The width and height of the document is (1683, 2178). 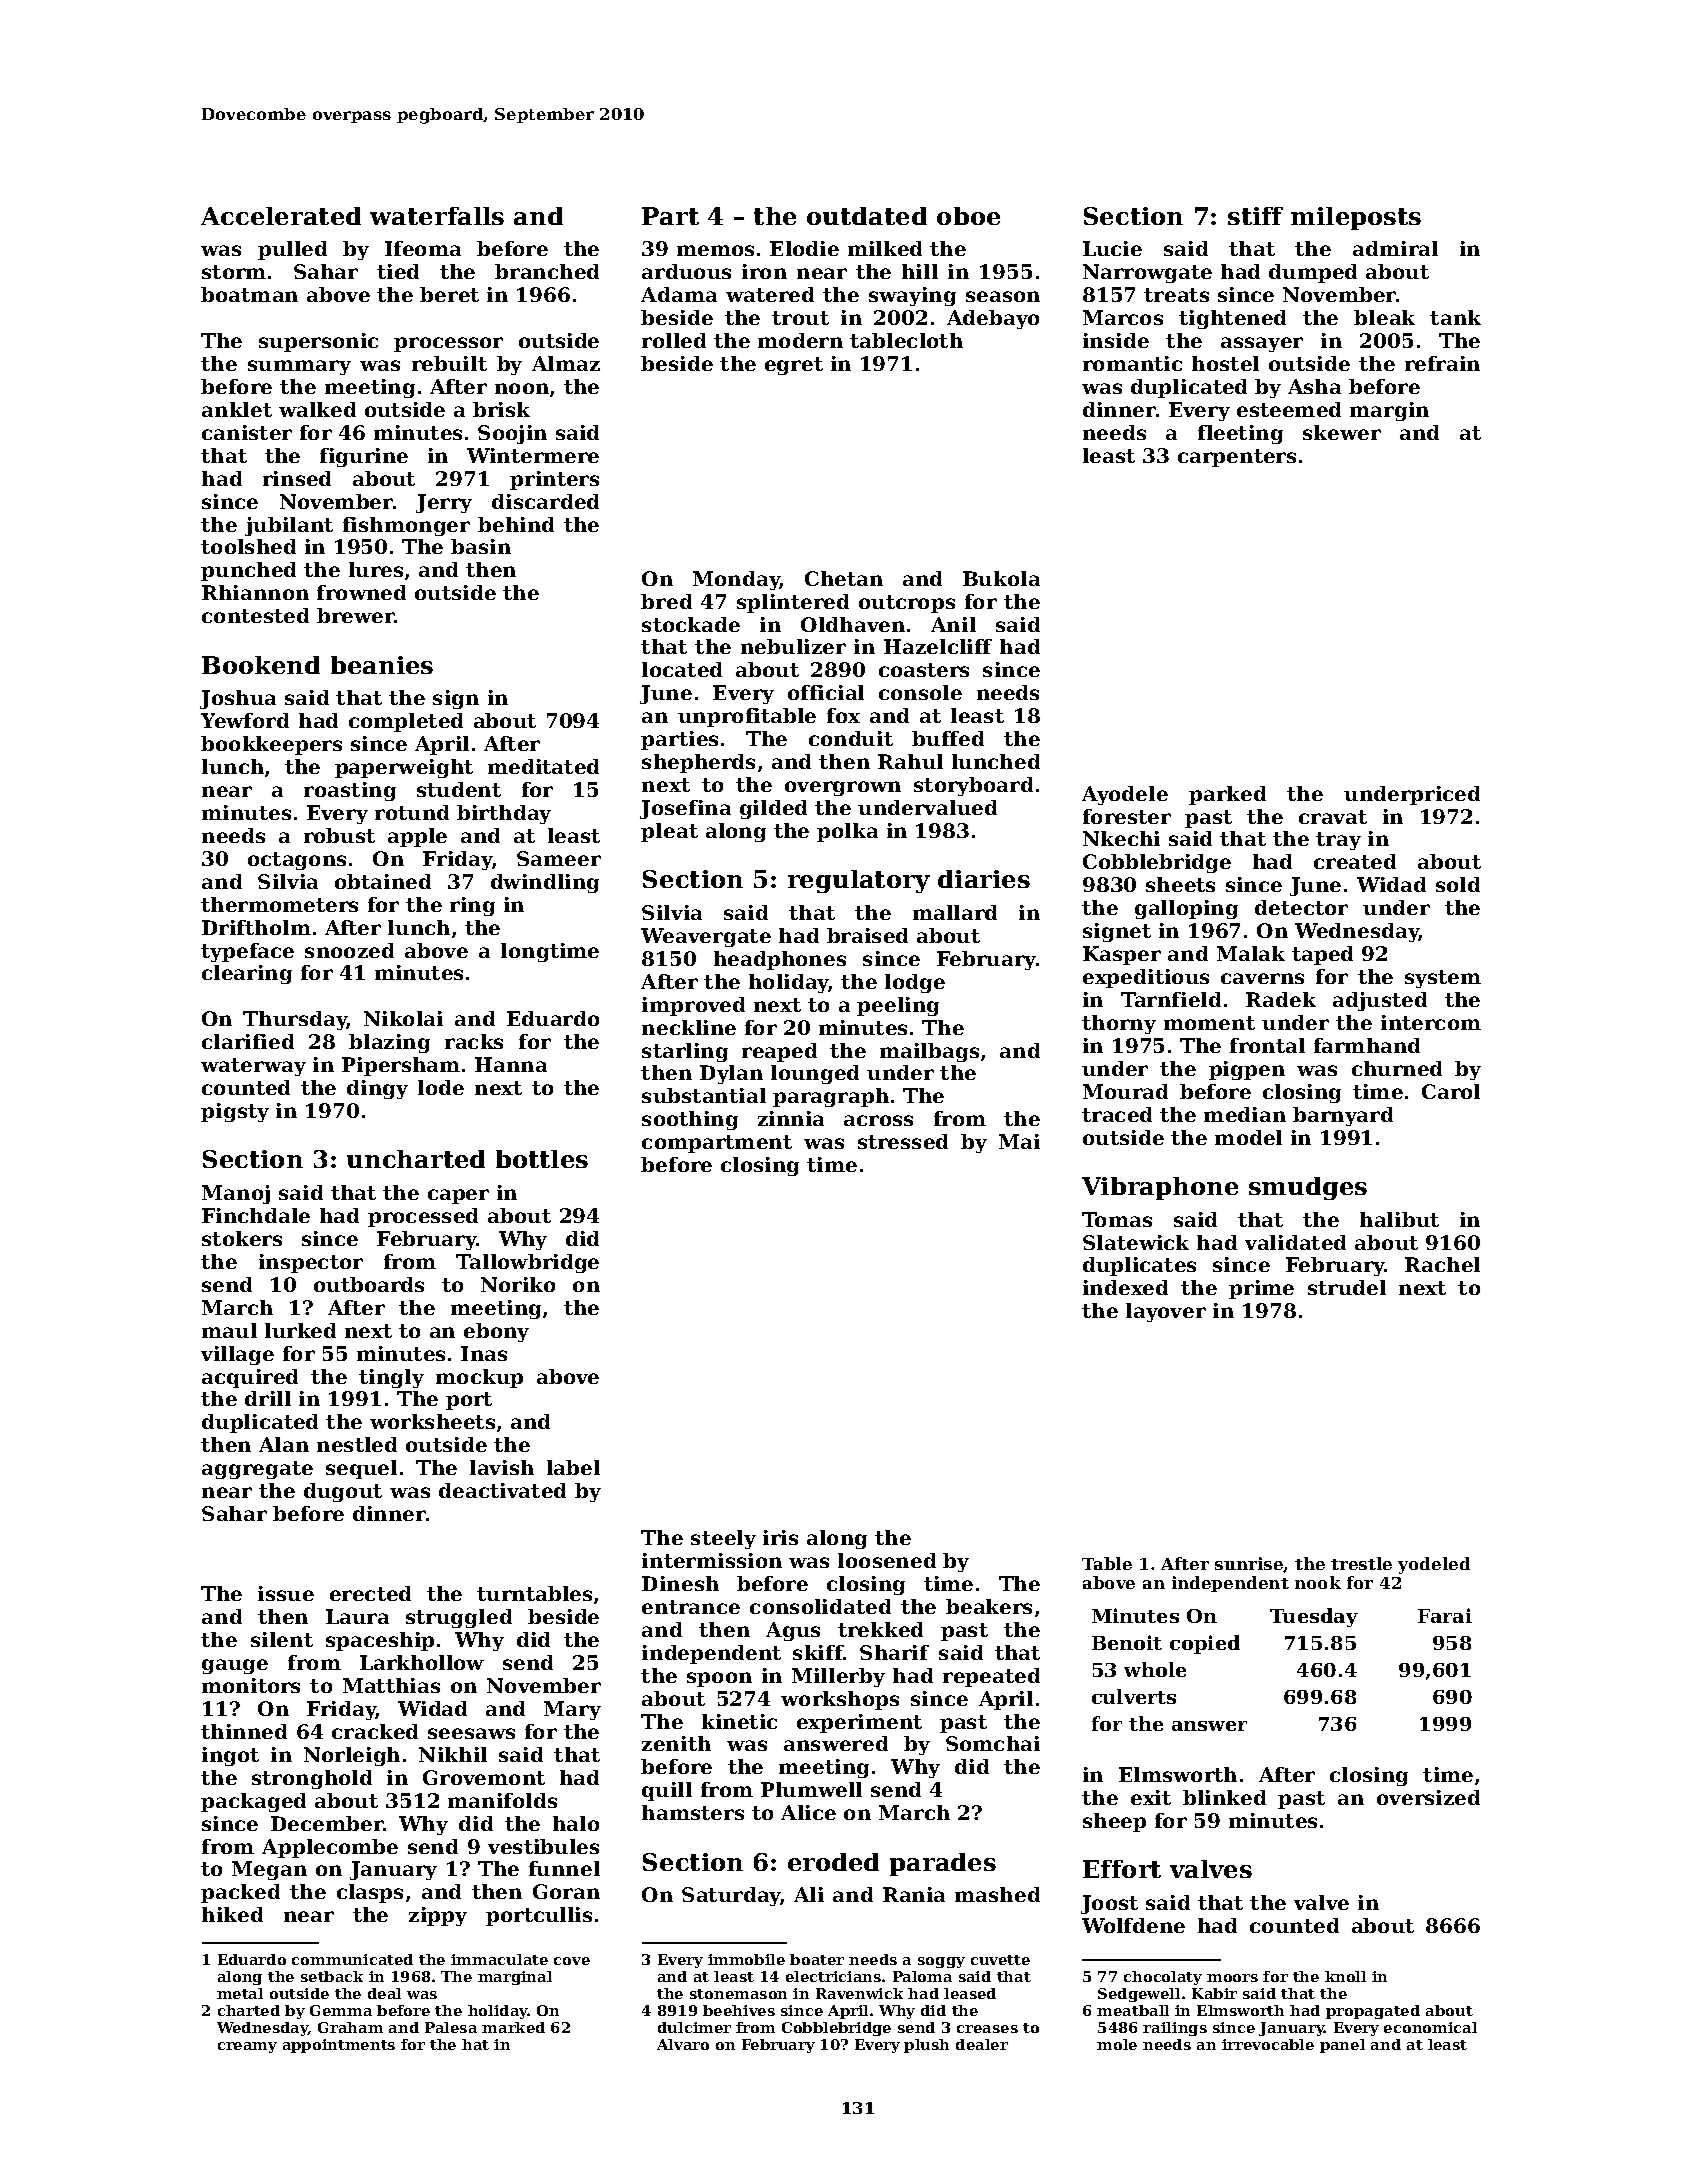 I want to click on punched, so click(x=248, y=571).
